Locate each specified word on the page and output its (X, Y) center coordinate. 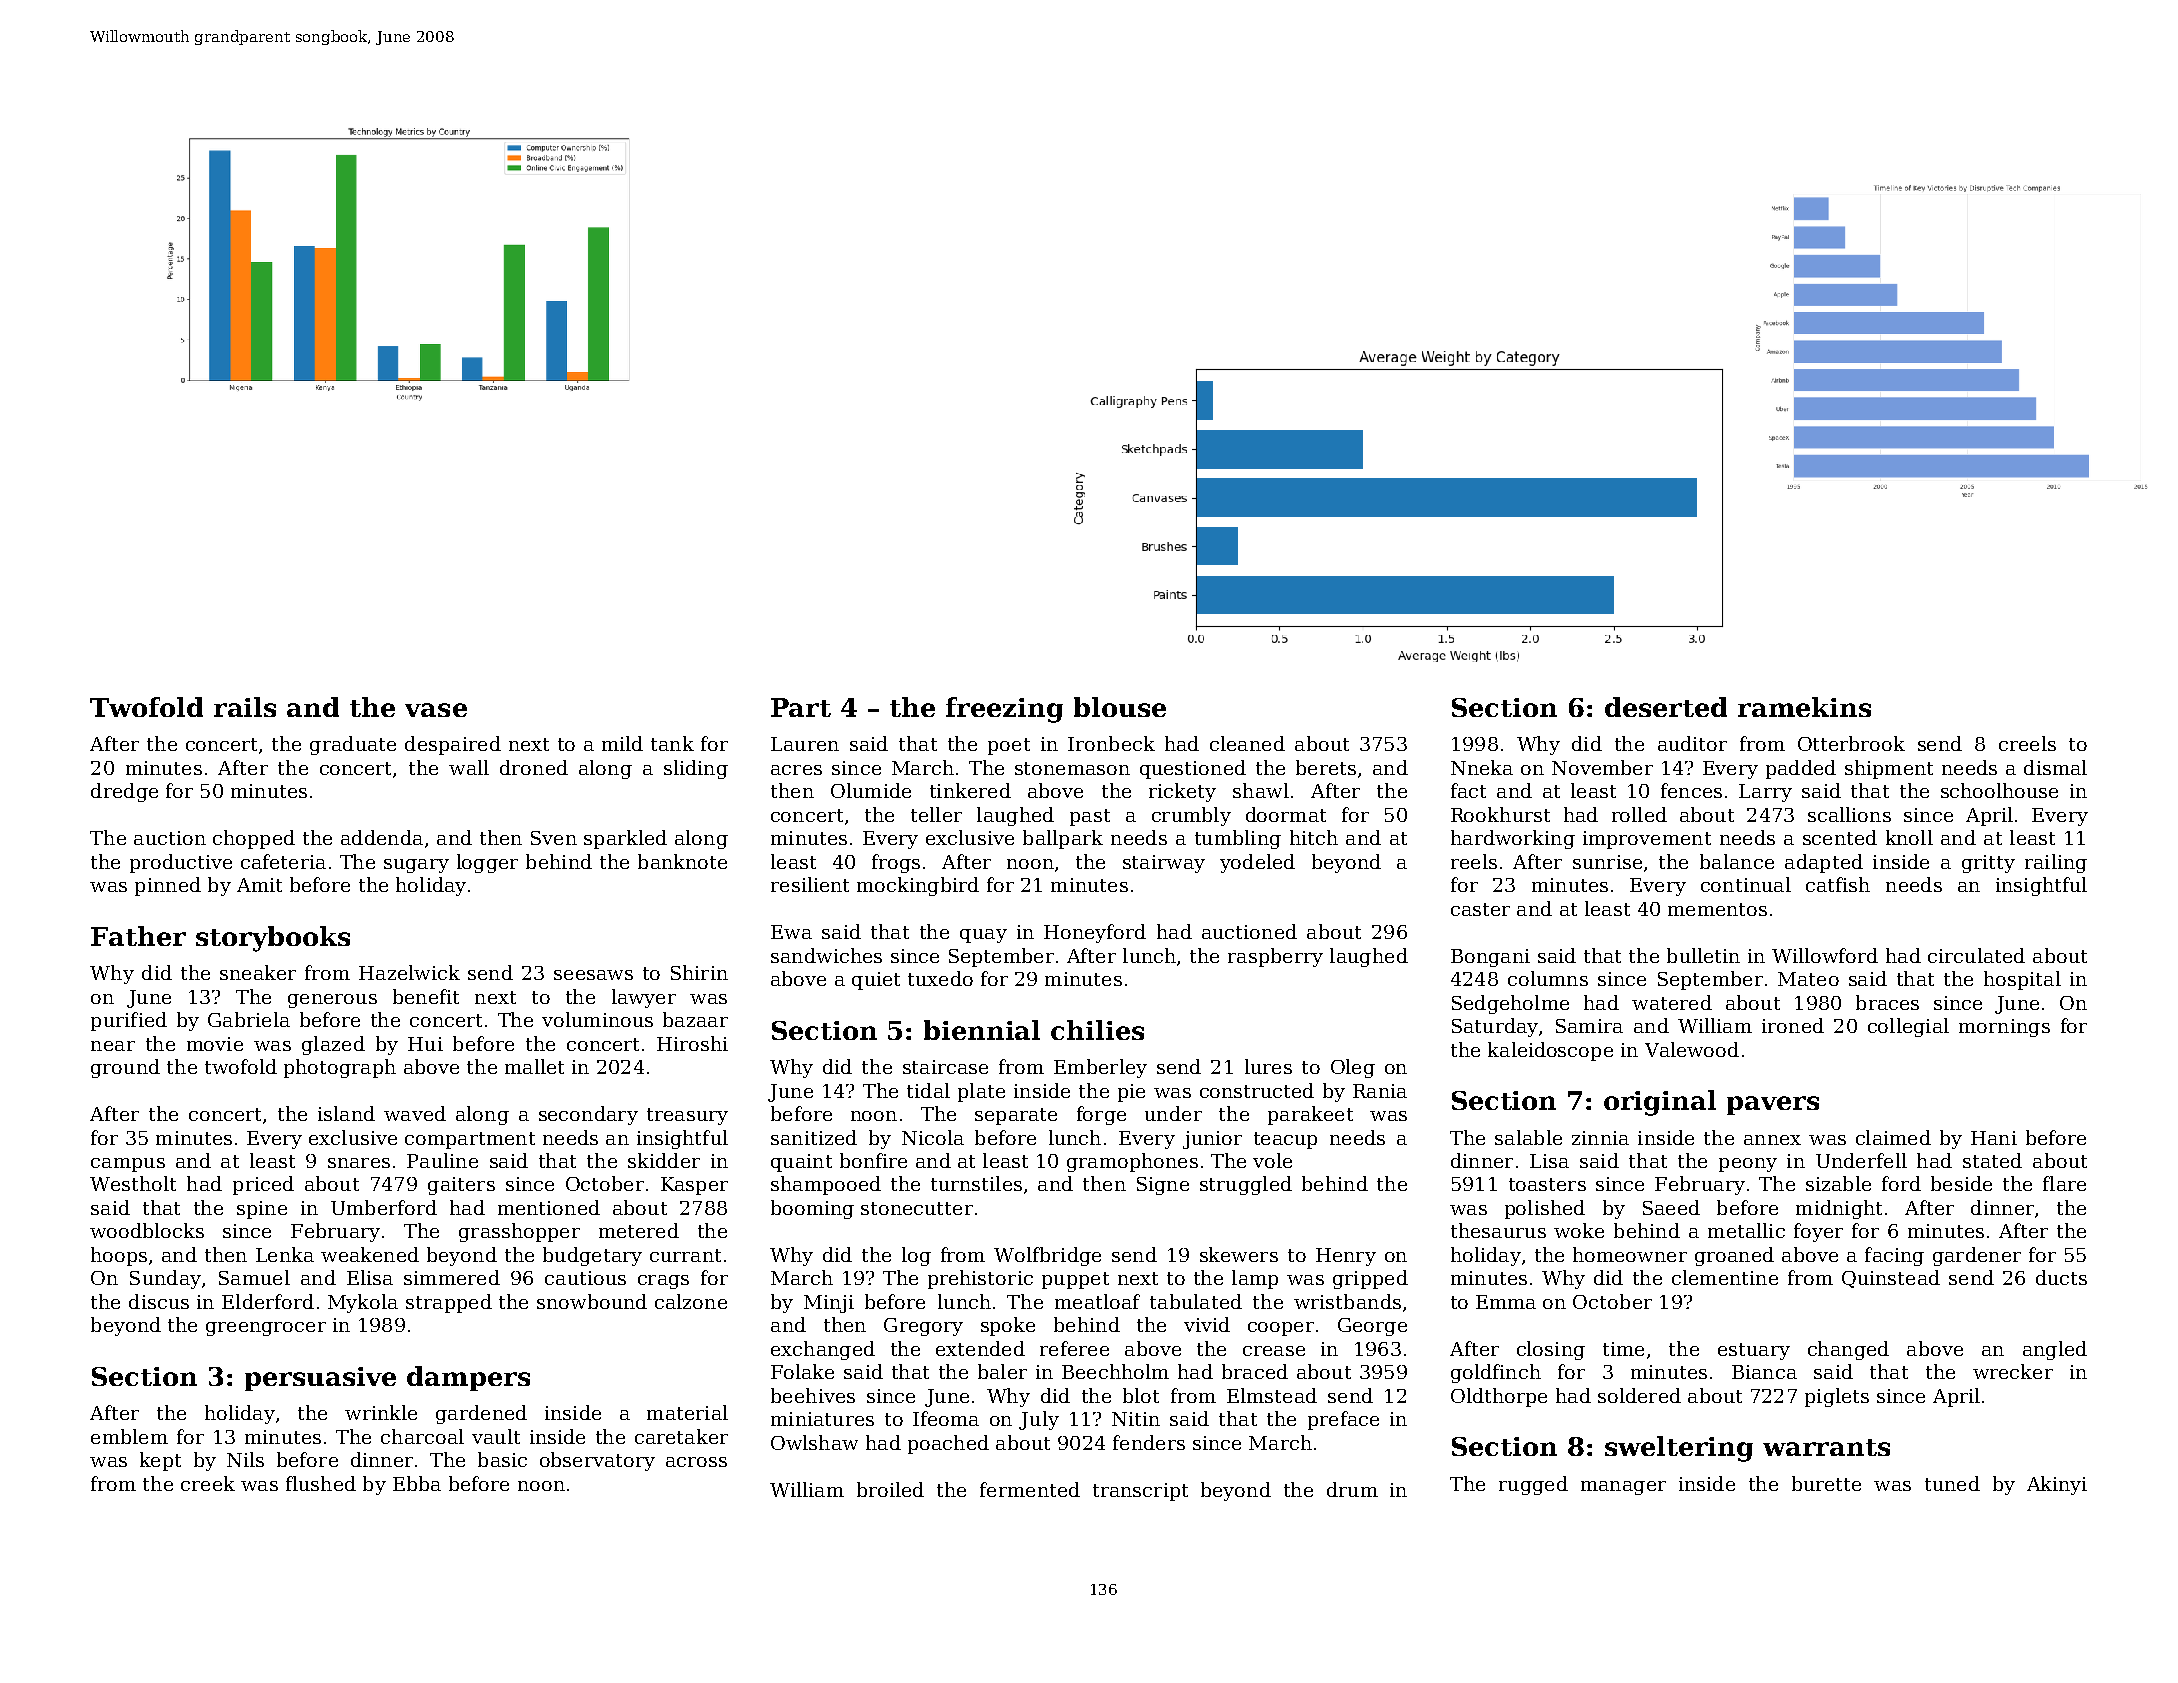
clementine (1725, 1277)
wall (469, 767)
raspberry (1275, 957)
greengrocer (266, 1329)
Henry (1346, 1257)
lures (1268, 1066)
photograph (340, 1068)
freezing (1004, 710)
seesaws (593, 975)
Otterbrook (1851, 743)
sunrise (1607, 862)
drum (1352, 1489)
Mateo (1808, 979)
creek (208, 1483)
